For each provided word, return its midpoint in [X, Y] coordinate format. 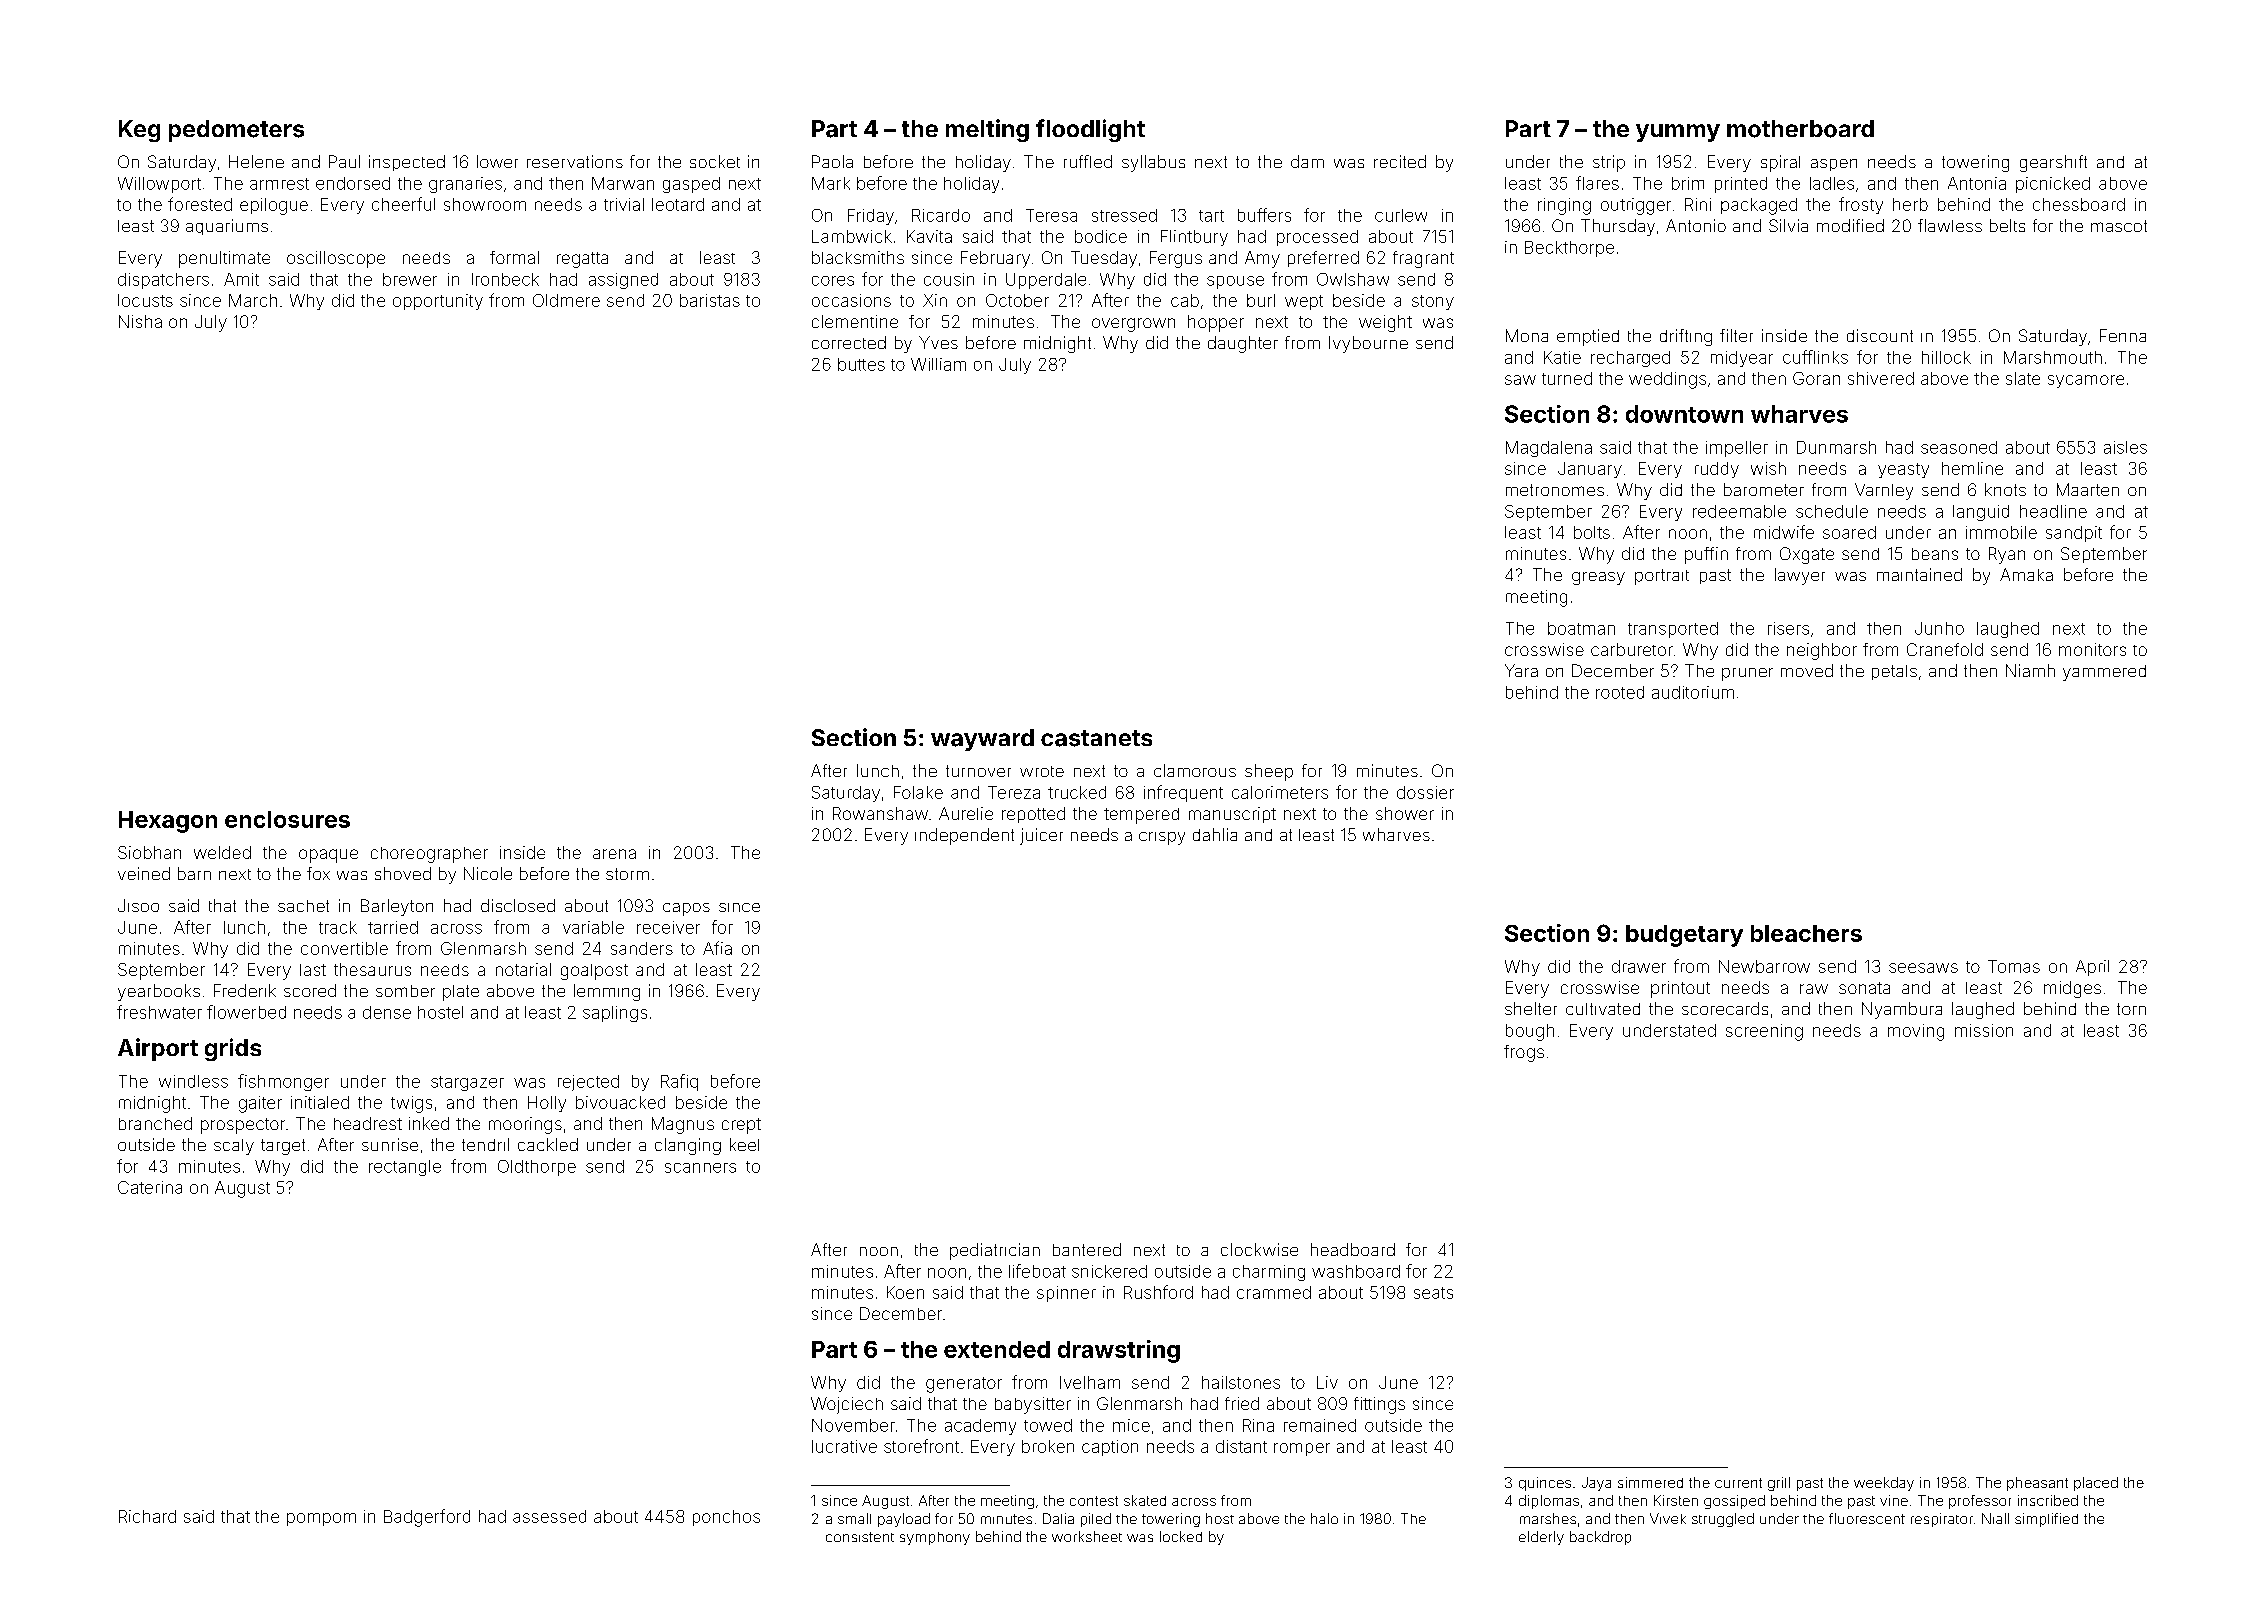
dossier [1425, 792]
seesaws [1923, 968]
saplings [615, 1014]
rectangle [405, 1168]
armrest [279, 184]
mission [1984, 1030]
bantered [1087, 1249]
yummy [1678, 133]
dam [1307, 161]
